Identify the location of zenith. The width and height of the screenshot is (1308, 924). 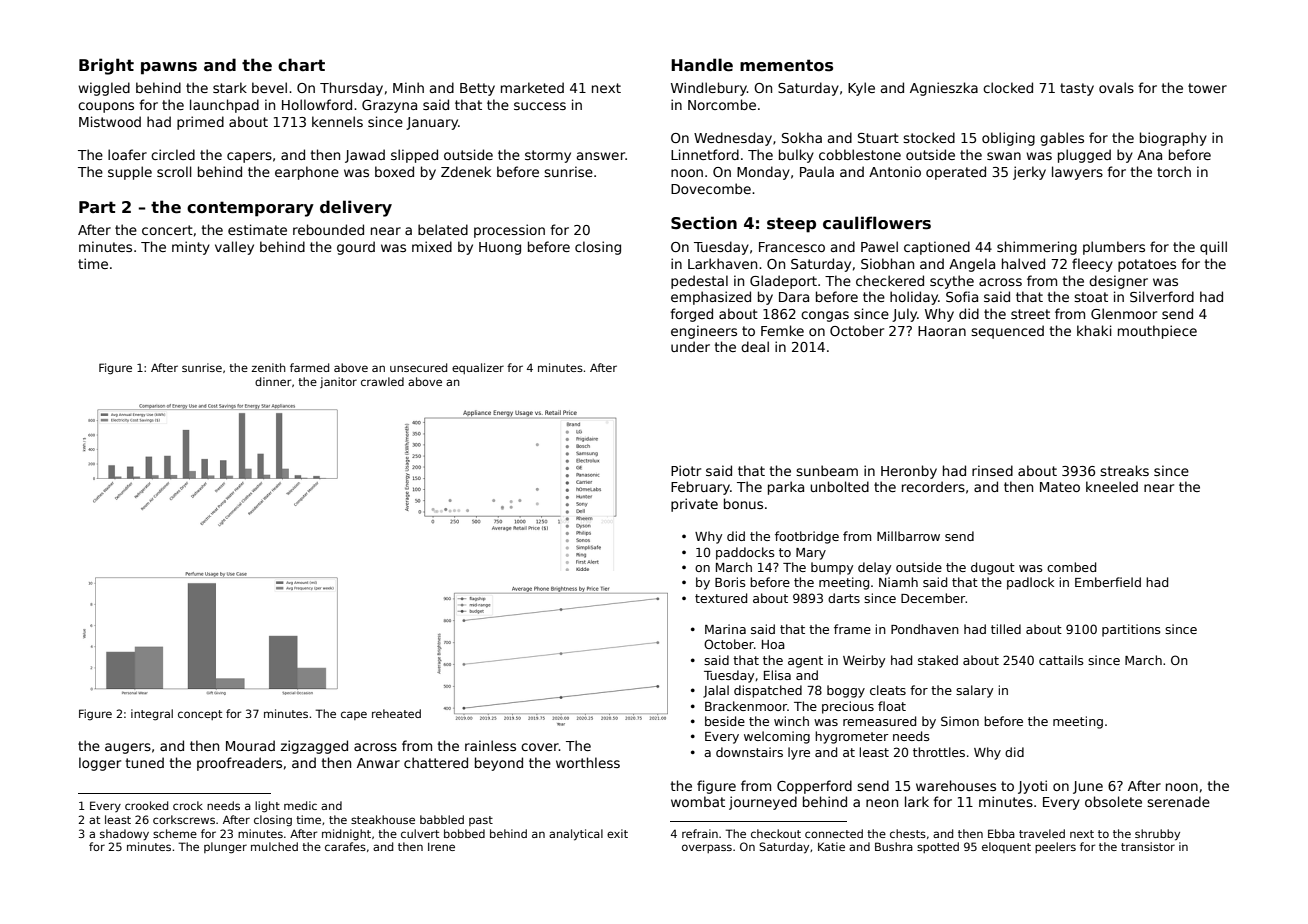
(268, 367).
